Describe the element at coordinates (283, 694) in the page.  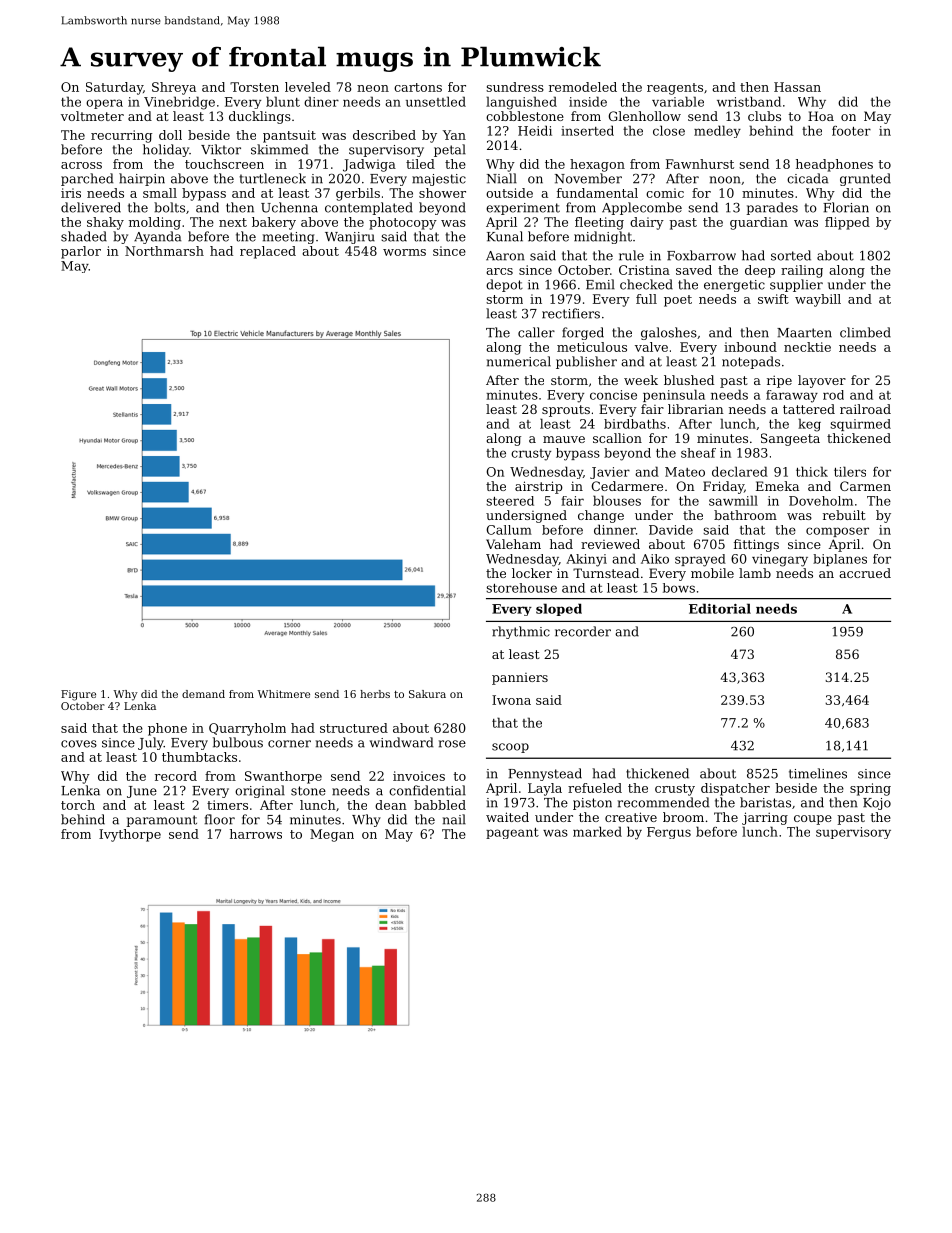
I see `Whitmere` at that location.
